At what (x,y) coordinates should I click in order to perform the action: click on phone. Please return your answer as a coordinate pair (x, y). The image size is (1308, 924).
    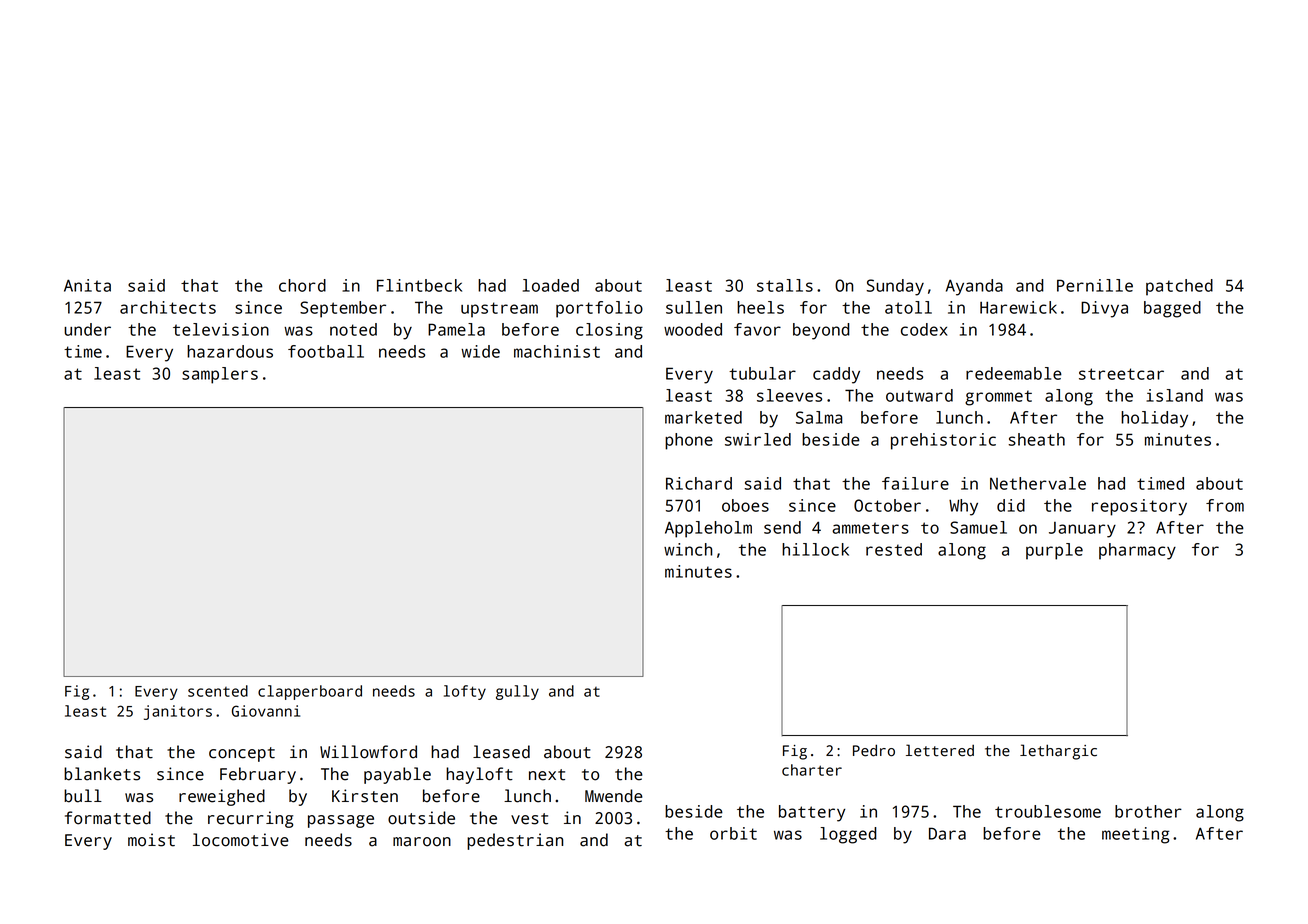
    Looking at the image, I should click on (689, 441).
